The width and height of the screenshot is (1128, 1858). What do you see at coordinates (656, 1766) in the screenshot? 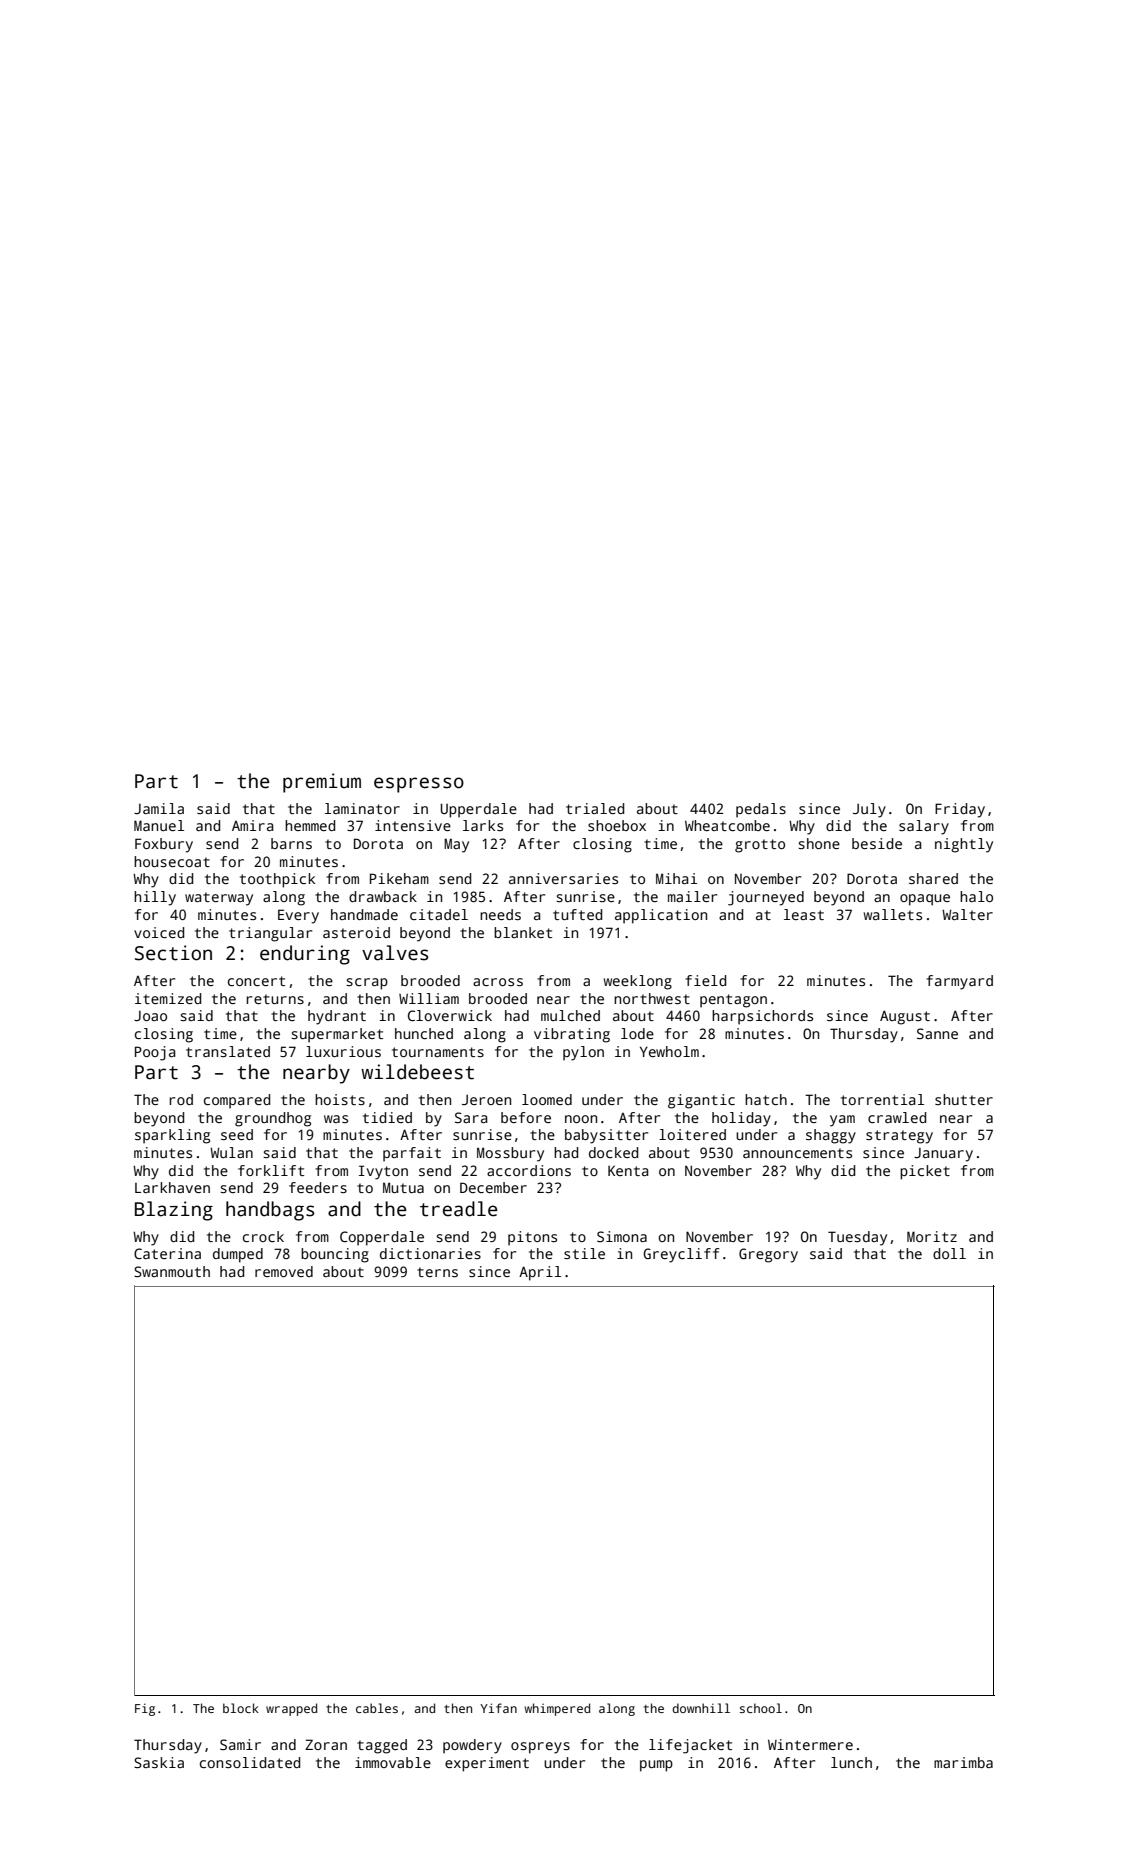
I see `pump` at bounding box center [656, 1766].
